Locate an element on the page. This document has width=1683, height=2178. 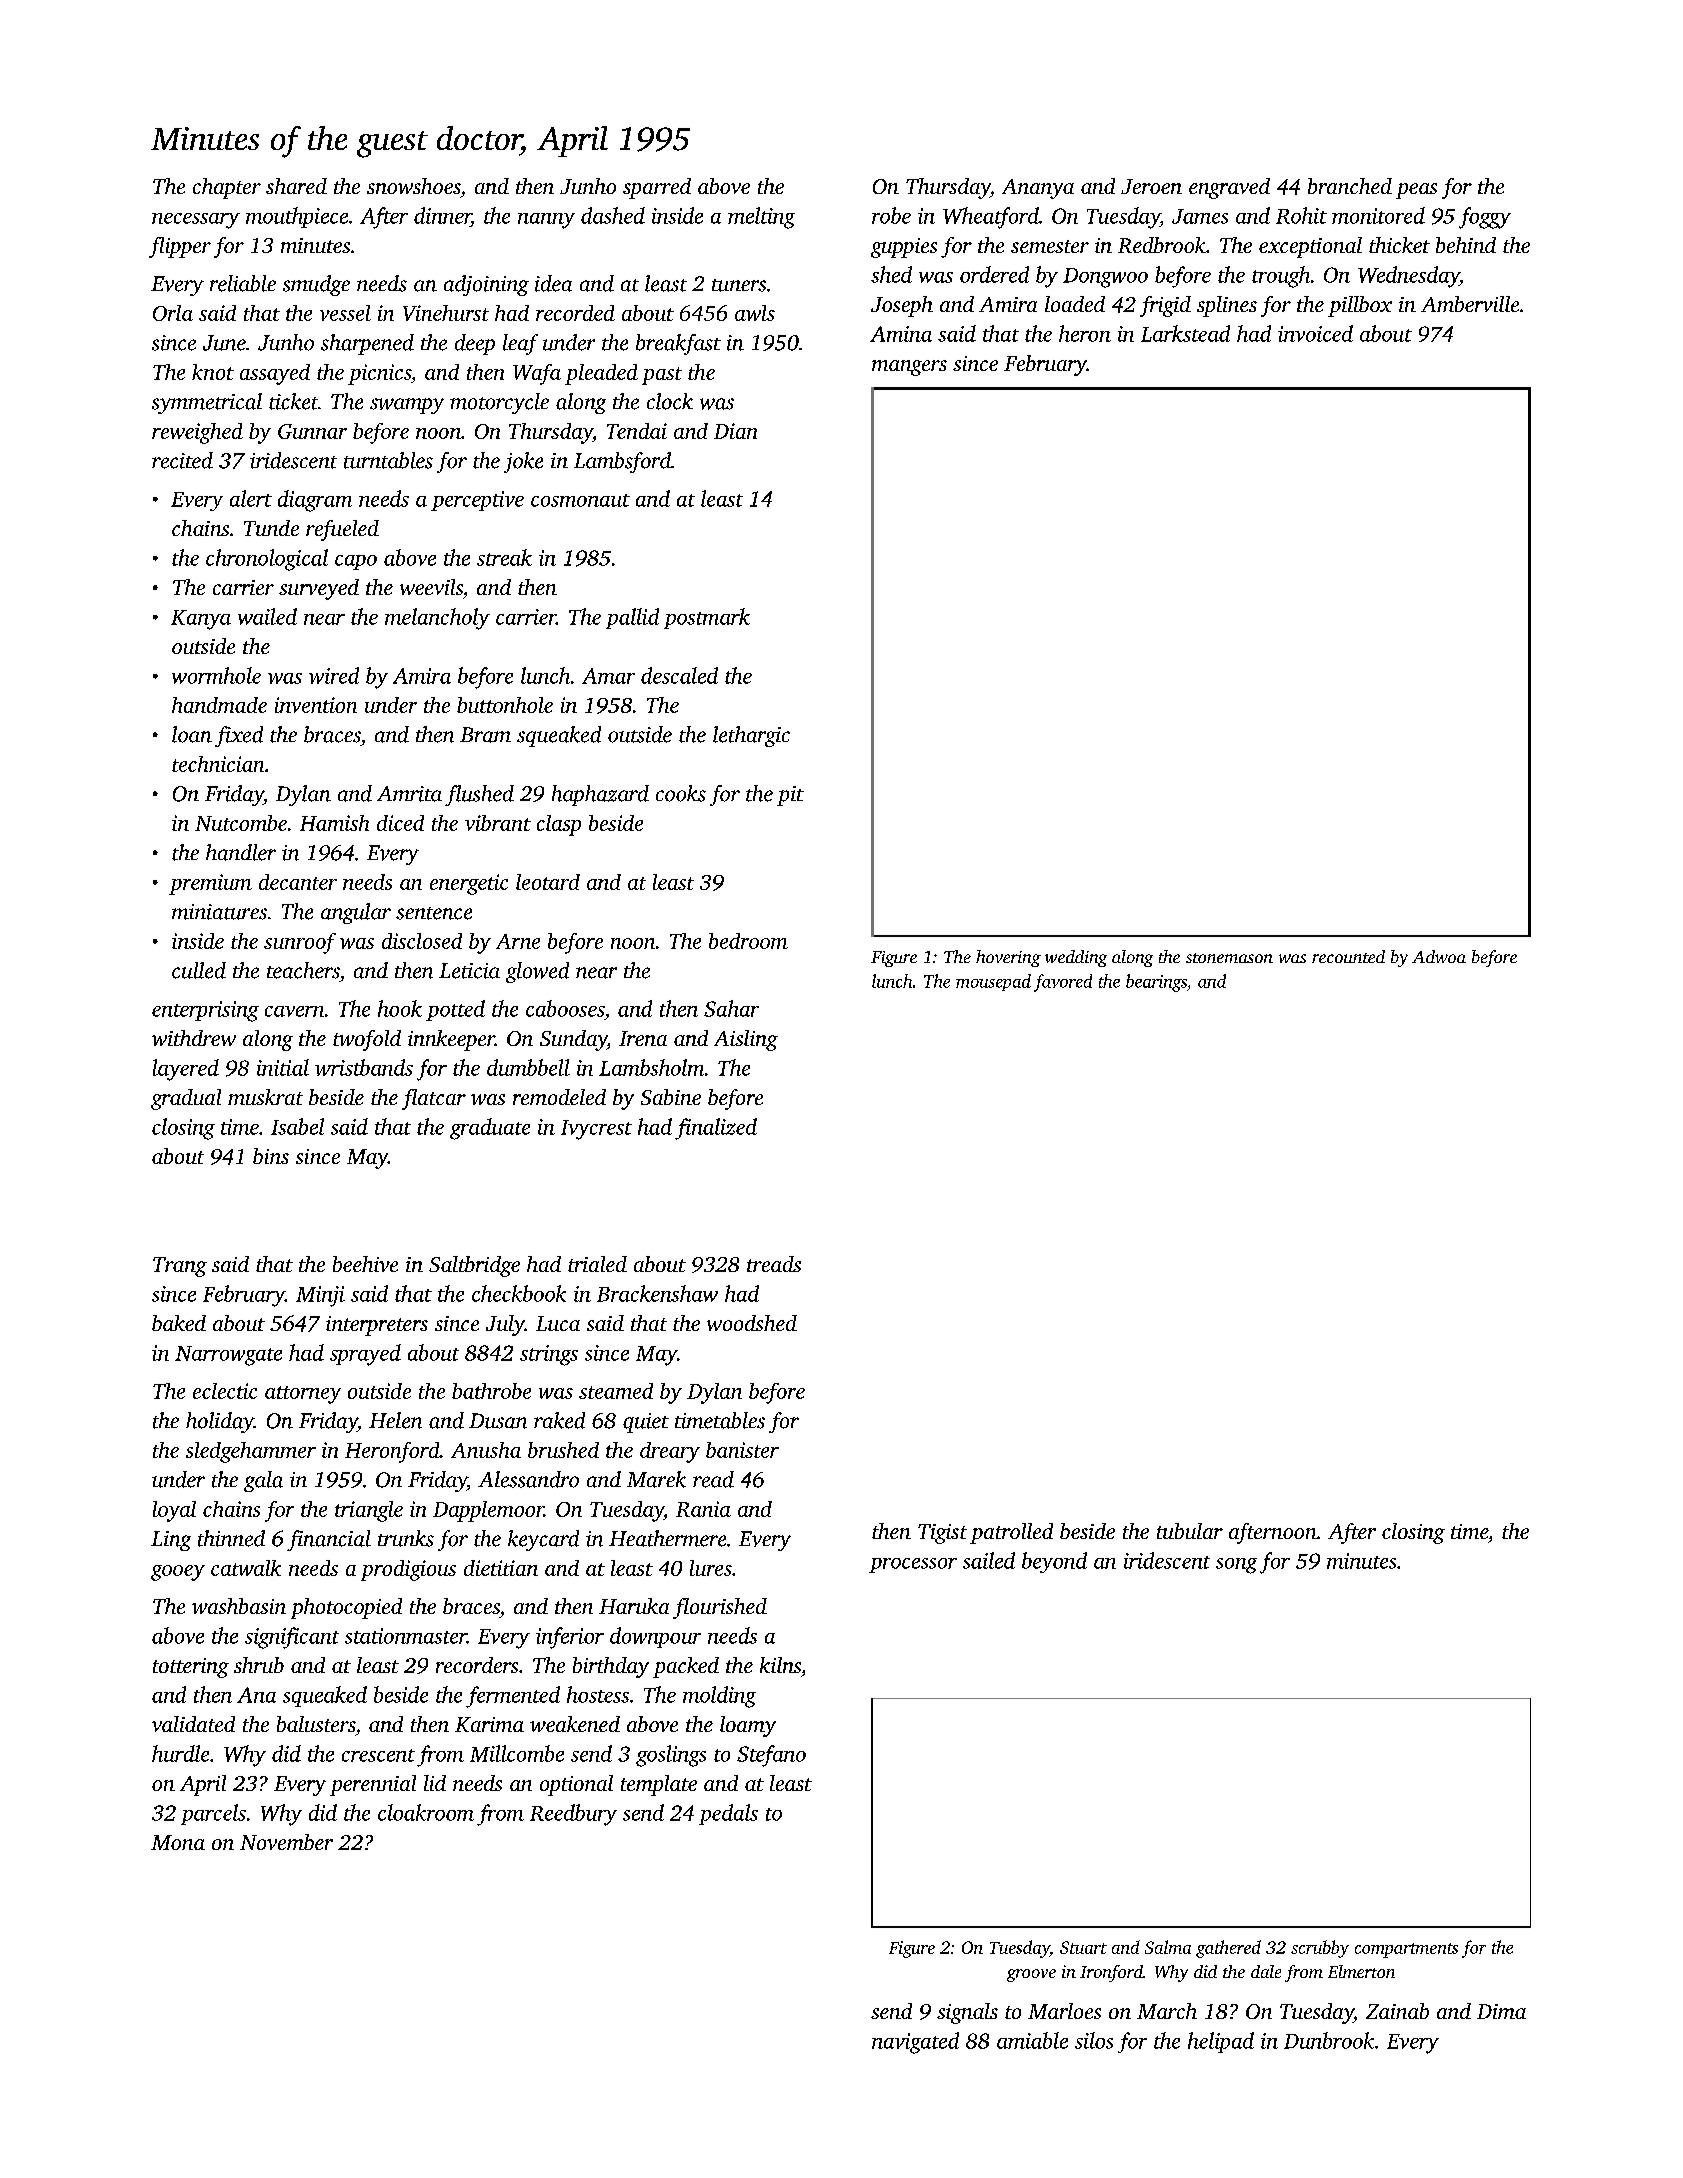
postmark is located at coordinates (707, 618).
